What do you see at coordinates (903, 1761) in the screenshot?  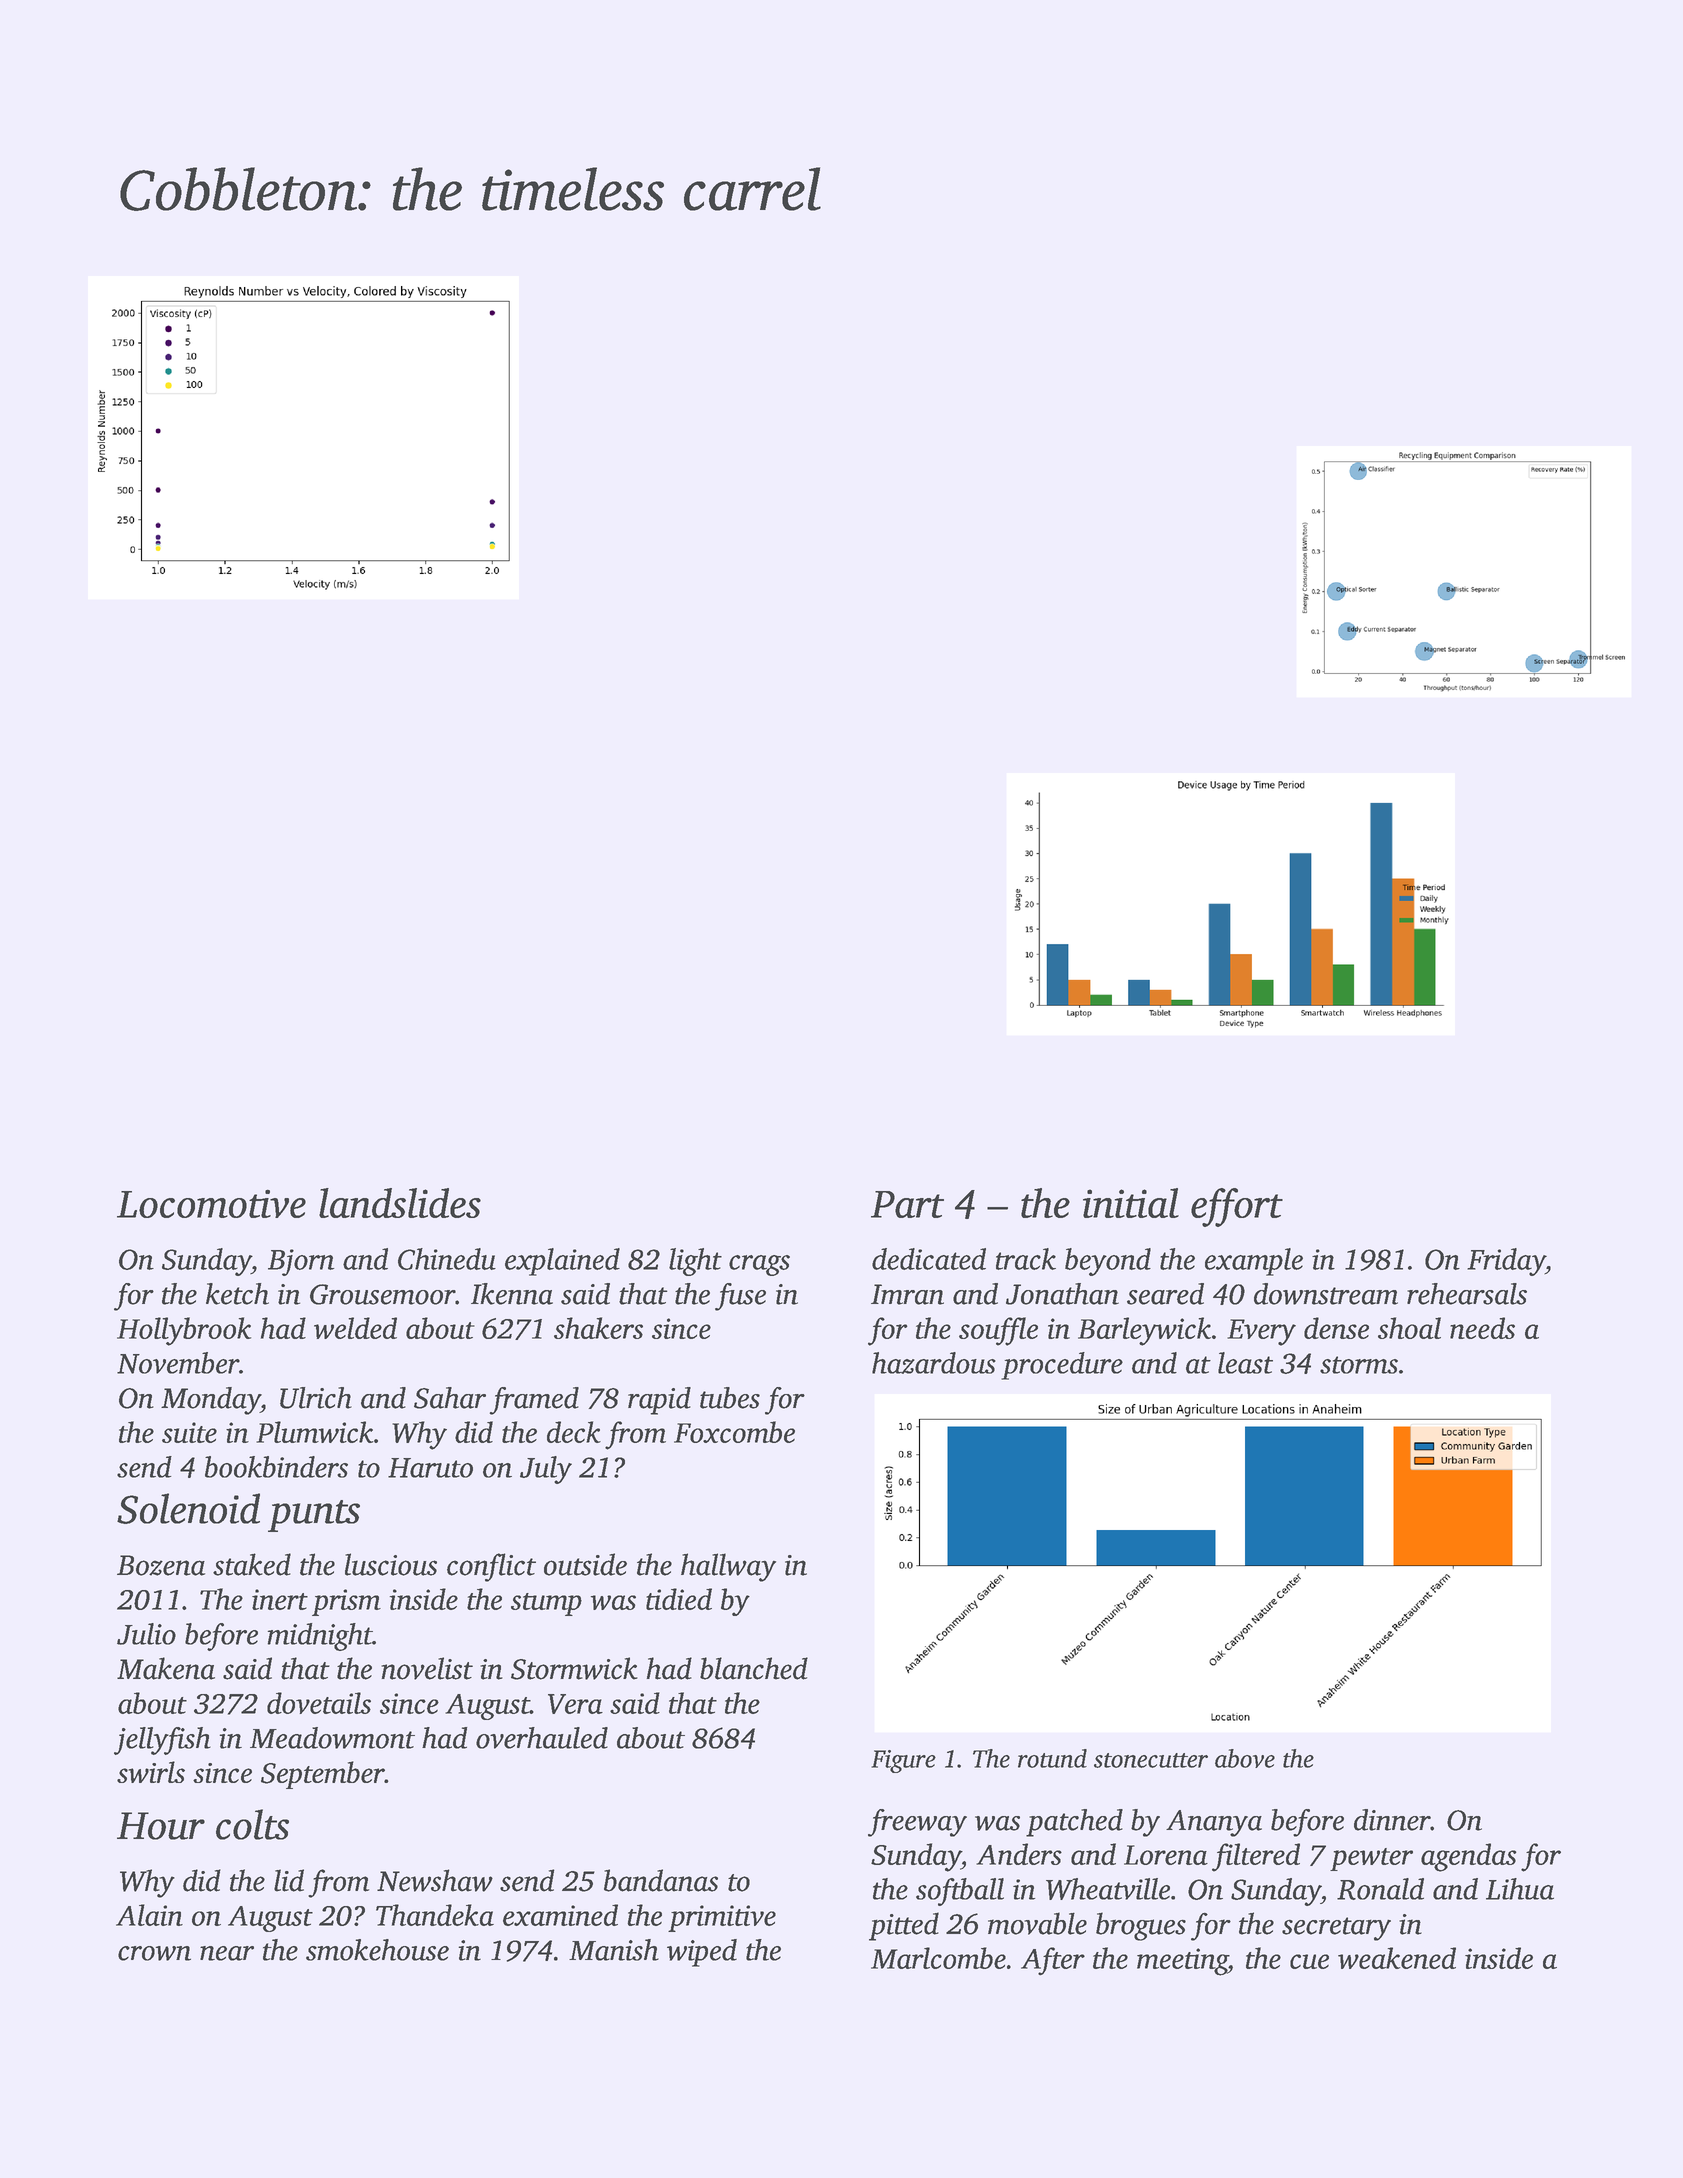 I see `Figure` at bounding box center [903, 1761].
